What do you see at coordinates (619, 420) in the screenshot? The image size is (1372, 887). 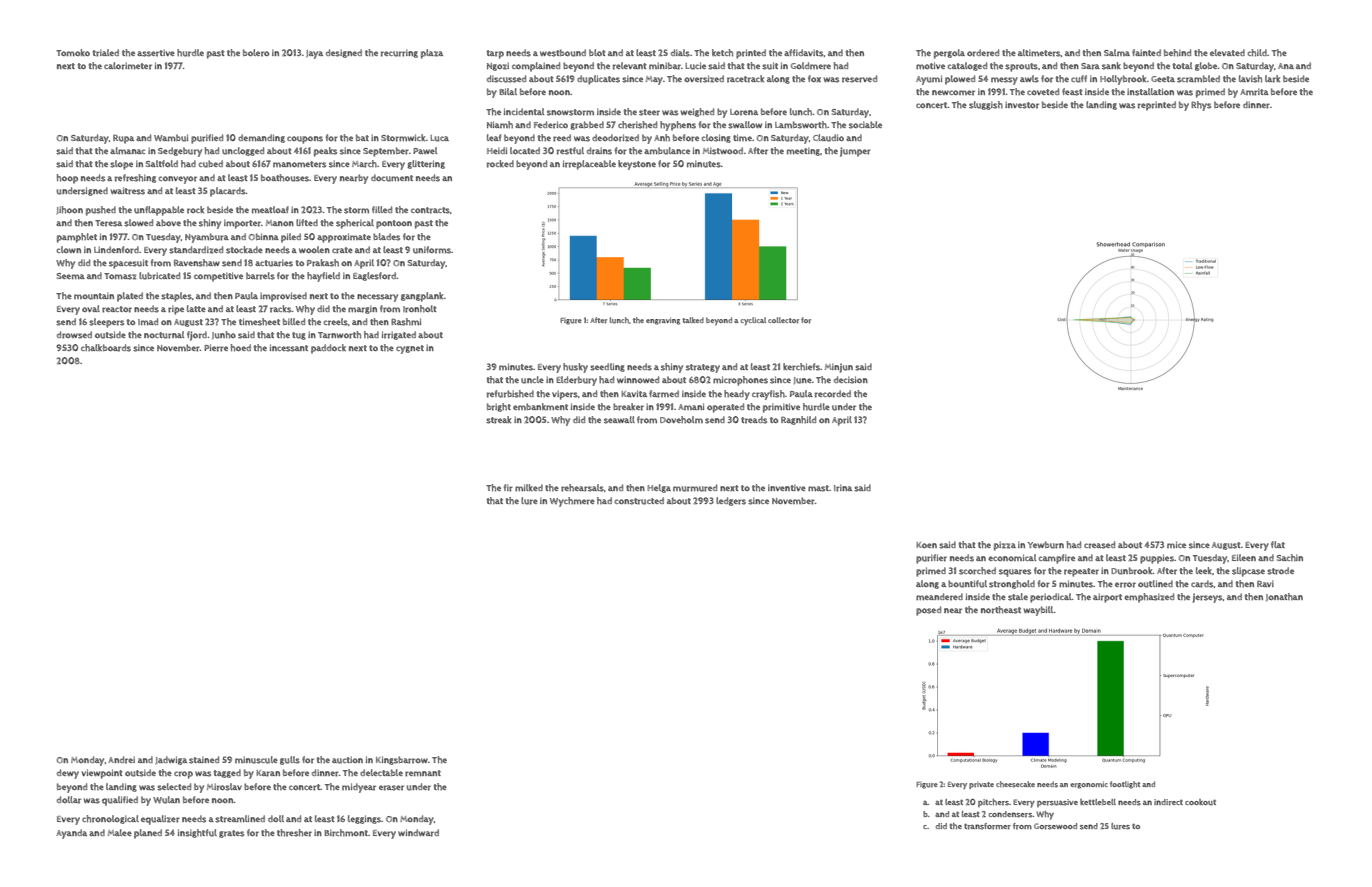 I see `seawall` at bounding box center [619, 420].
